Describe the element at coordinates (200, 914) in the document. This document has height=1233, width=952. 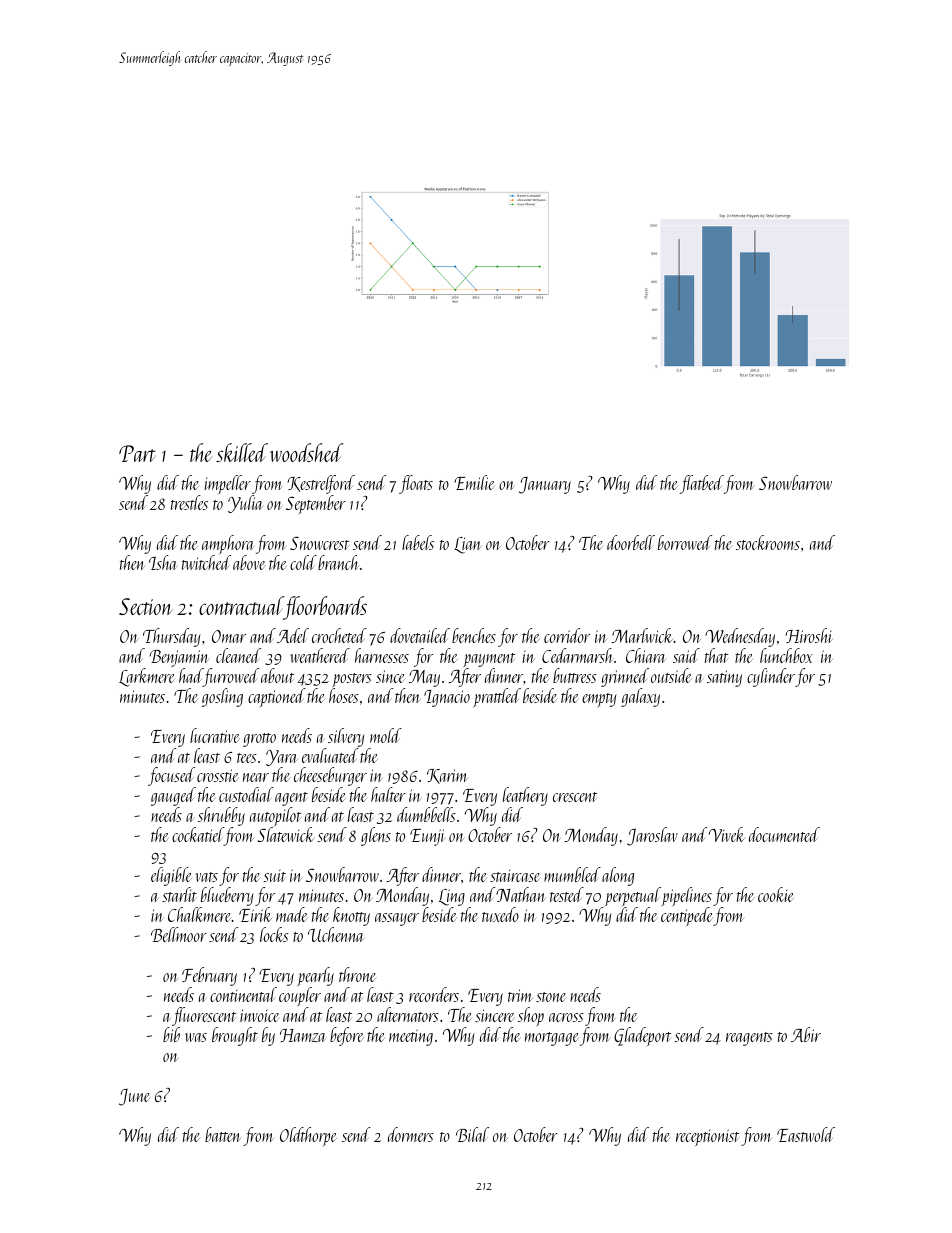
I see `Chalkmere` at that location.
